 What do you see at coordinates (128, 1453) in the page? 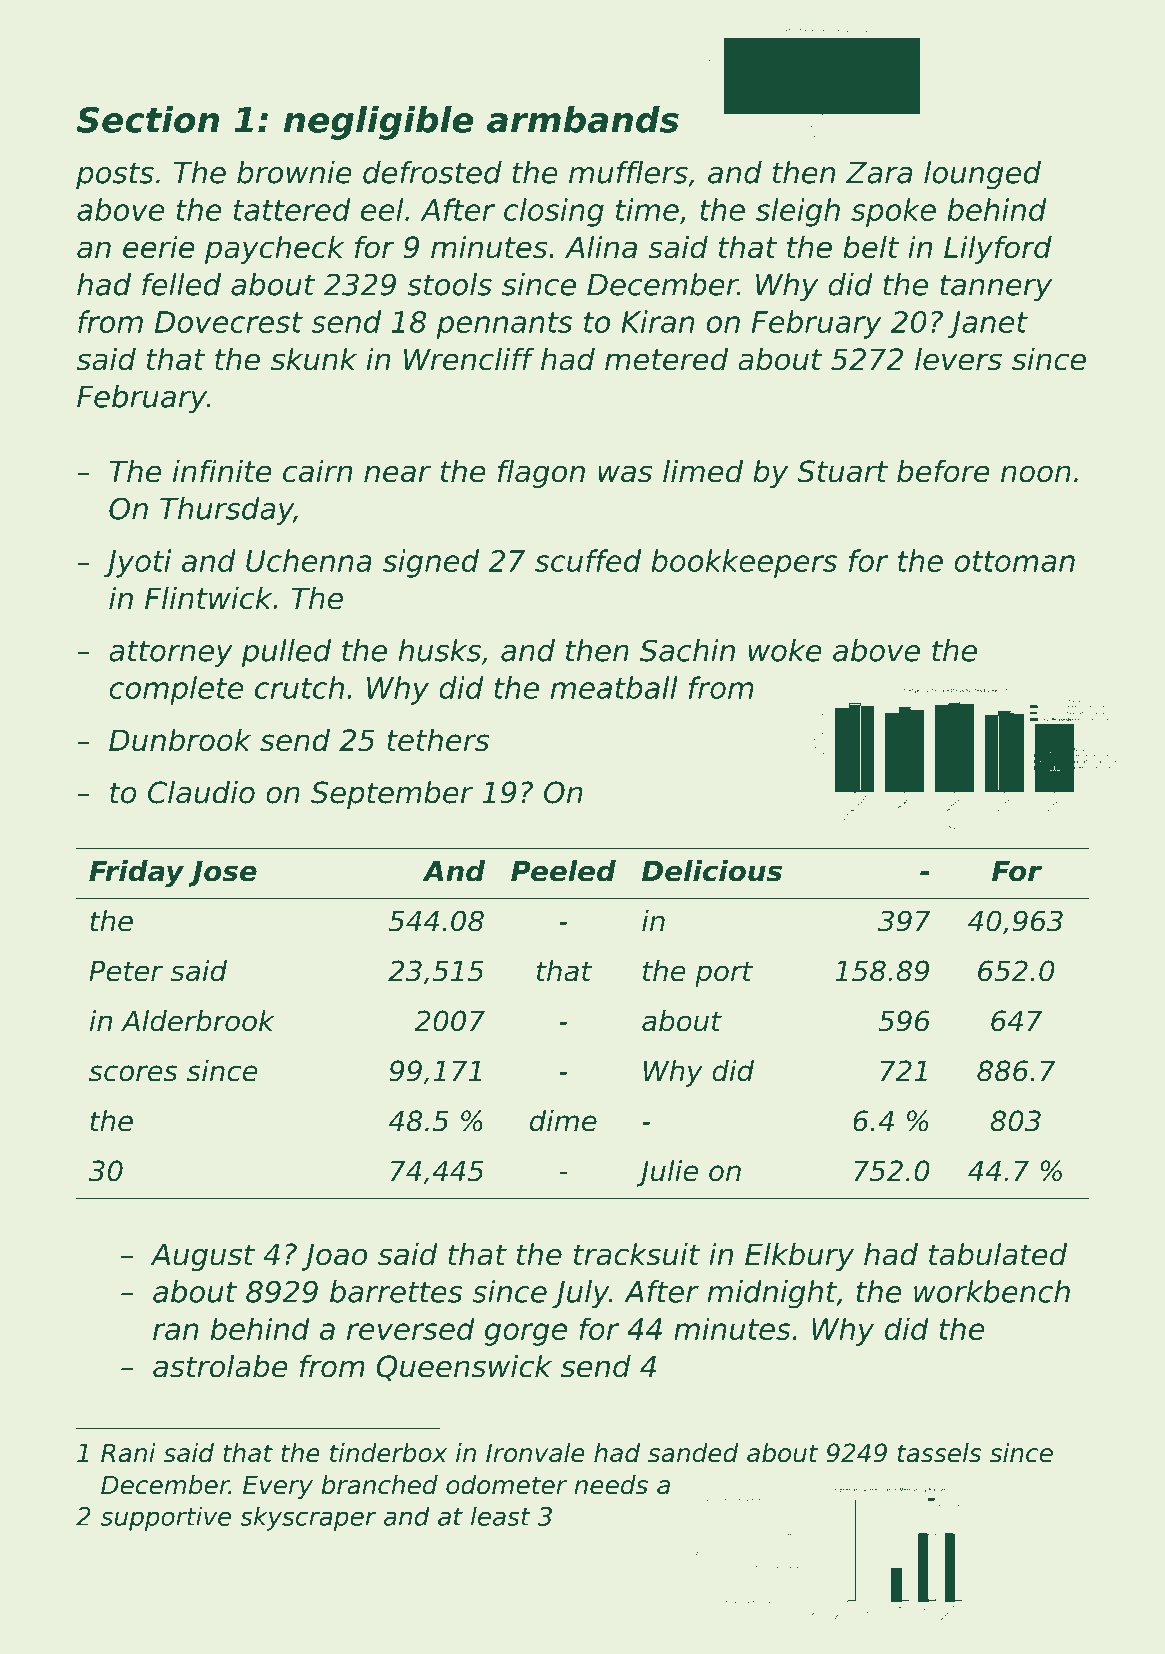
I see `Rani` at bounding box center [128, 1453].
